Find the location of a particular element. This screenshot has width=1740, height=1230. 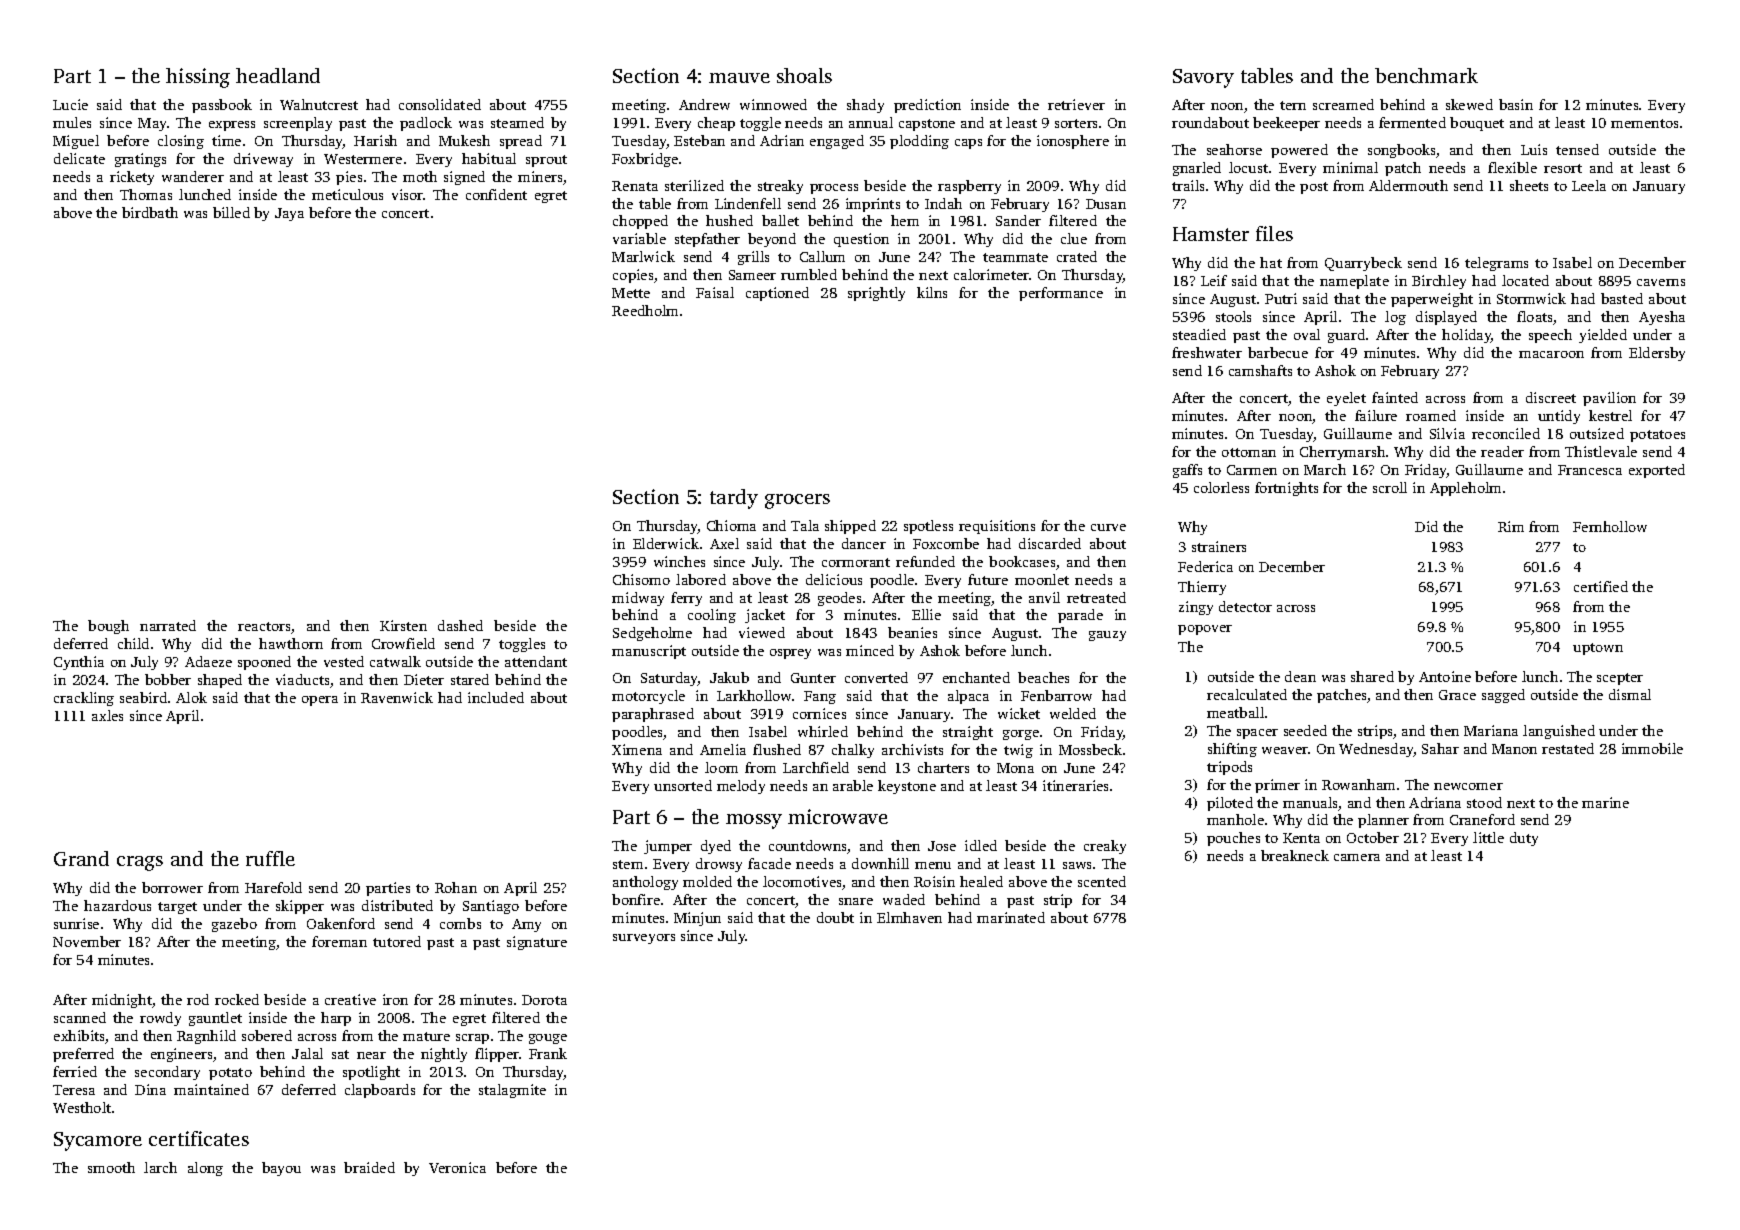

Veronica is located at coordinates (457, 1167).
